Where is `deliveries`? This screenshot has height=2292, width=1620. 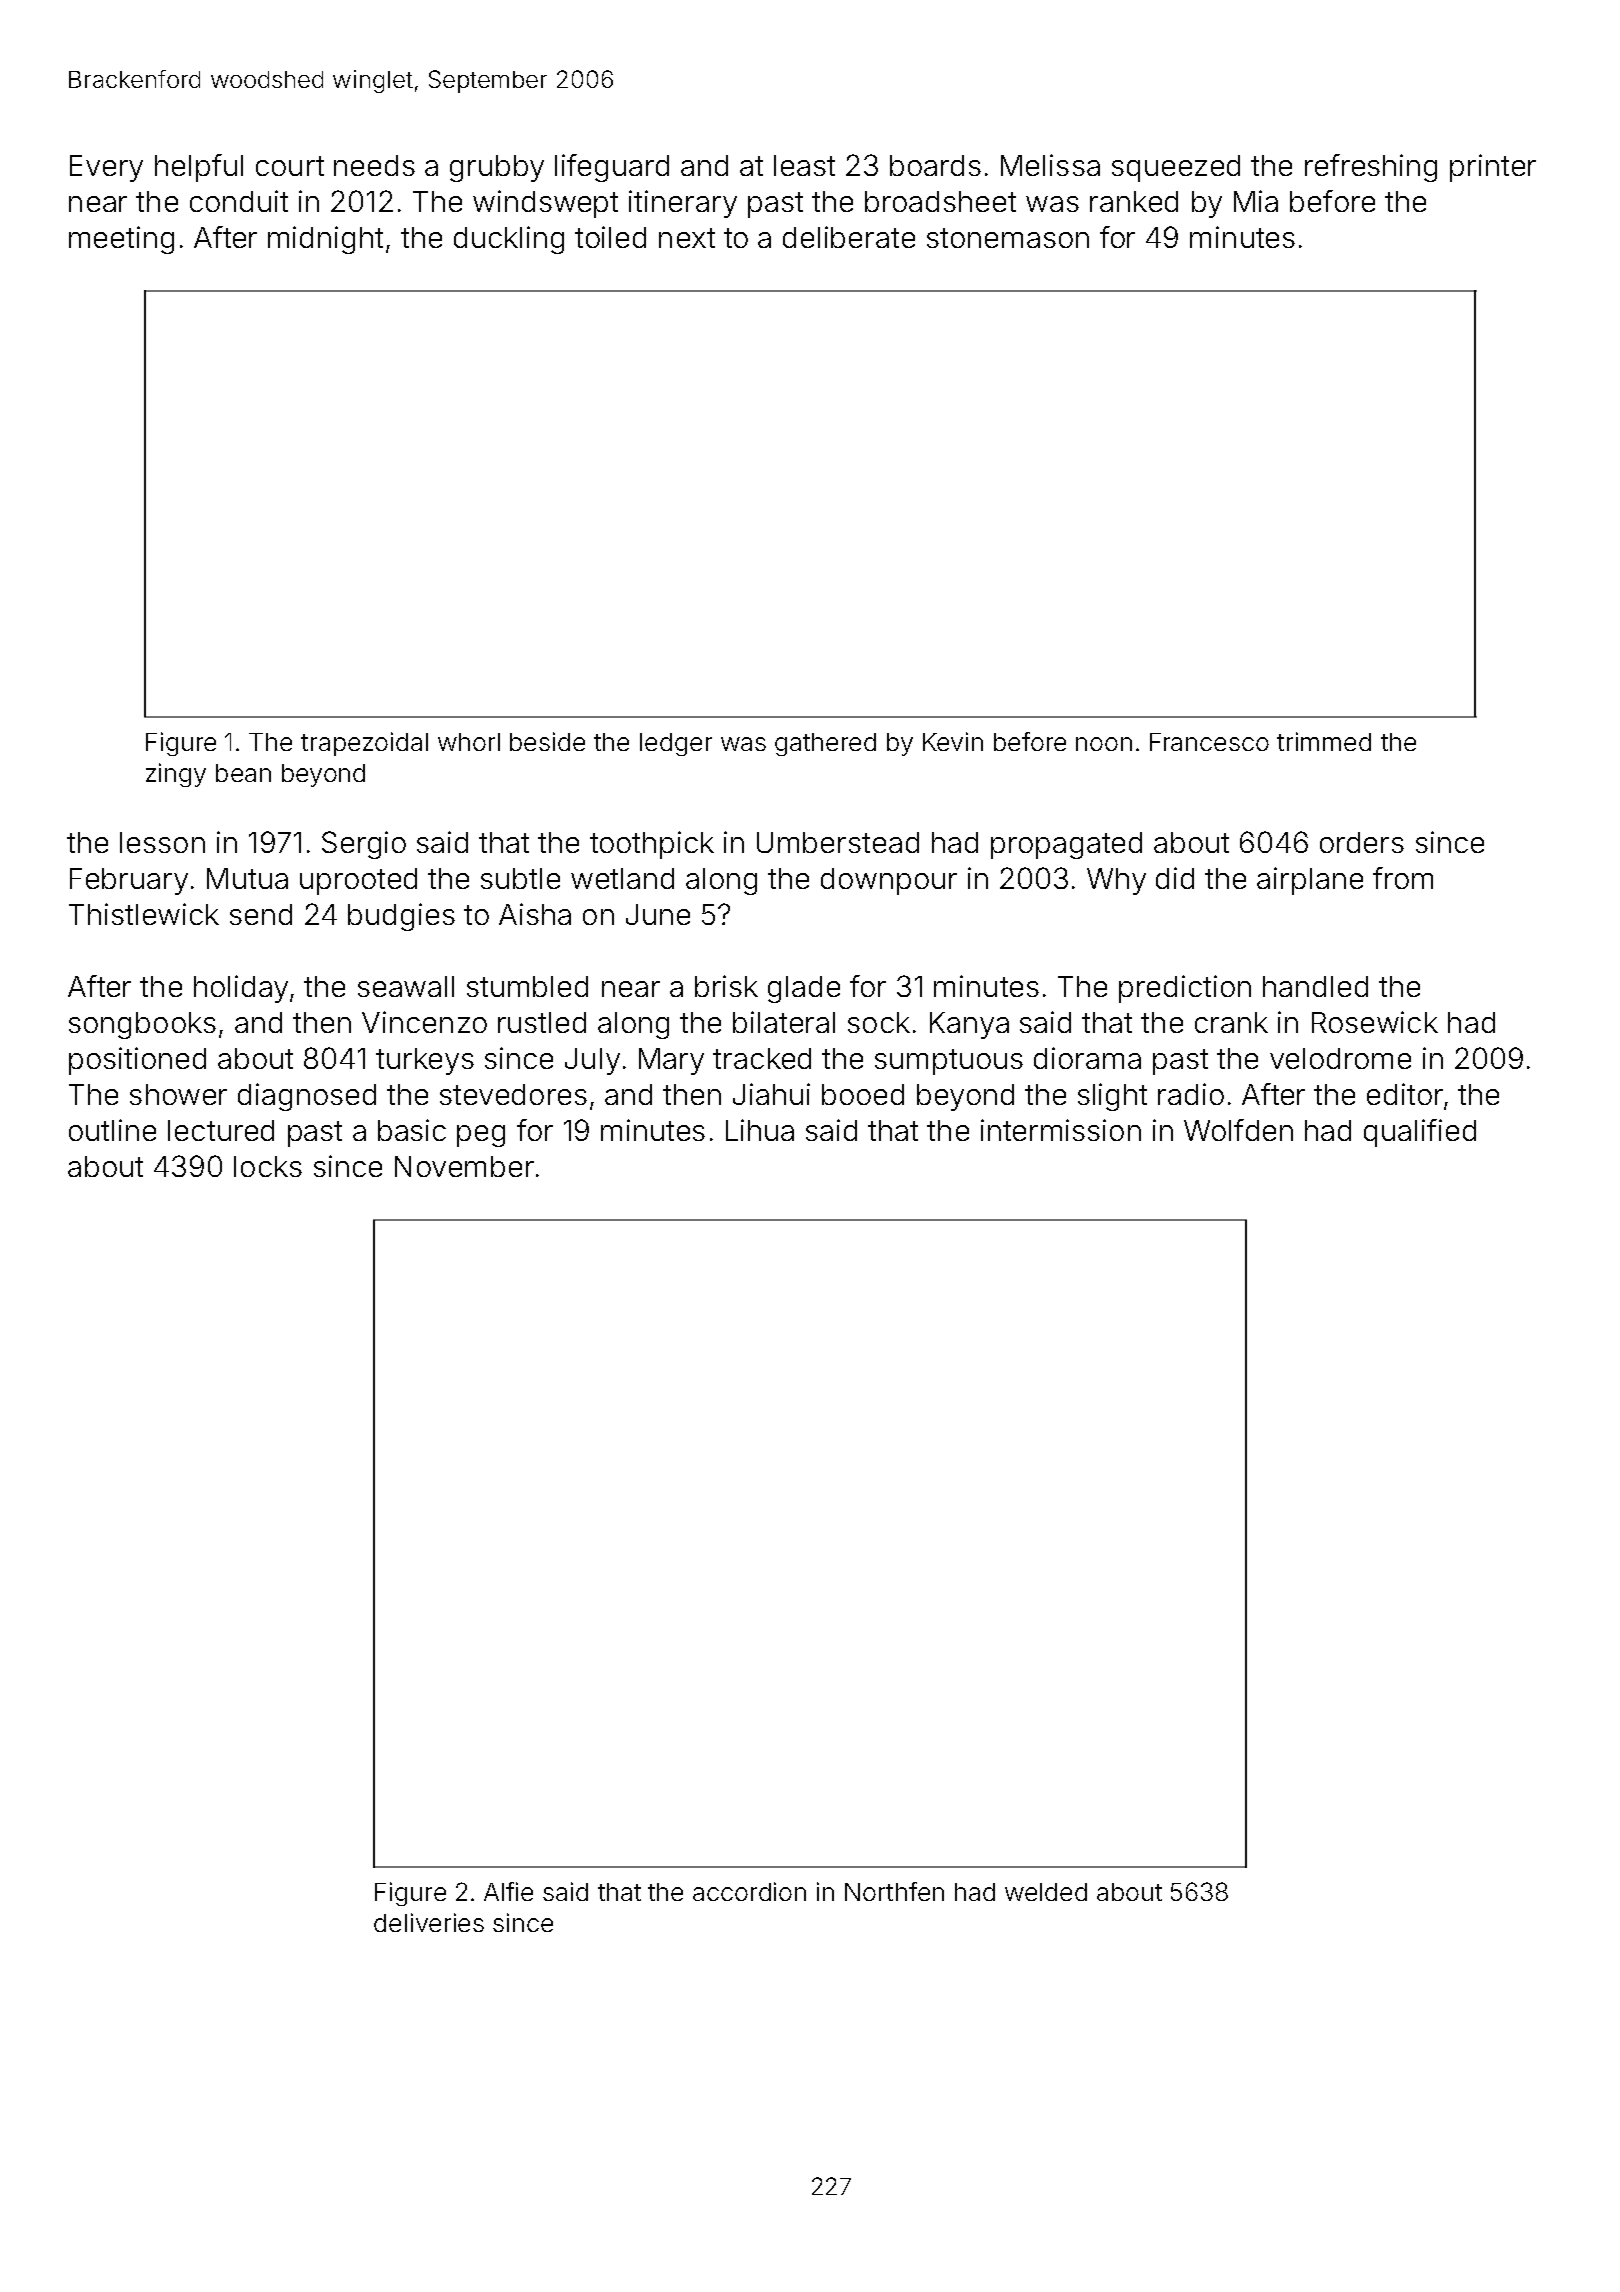 deliveries is located at coordinates (429, 1922).
